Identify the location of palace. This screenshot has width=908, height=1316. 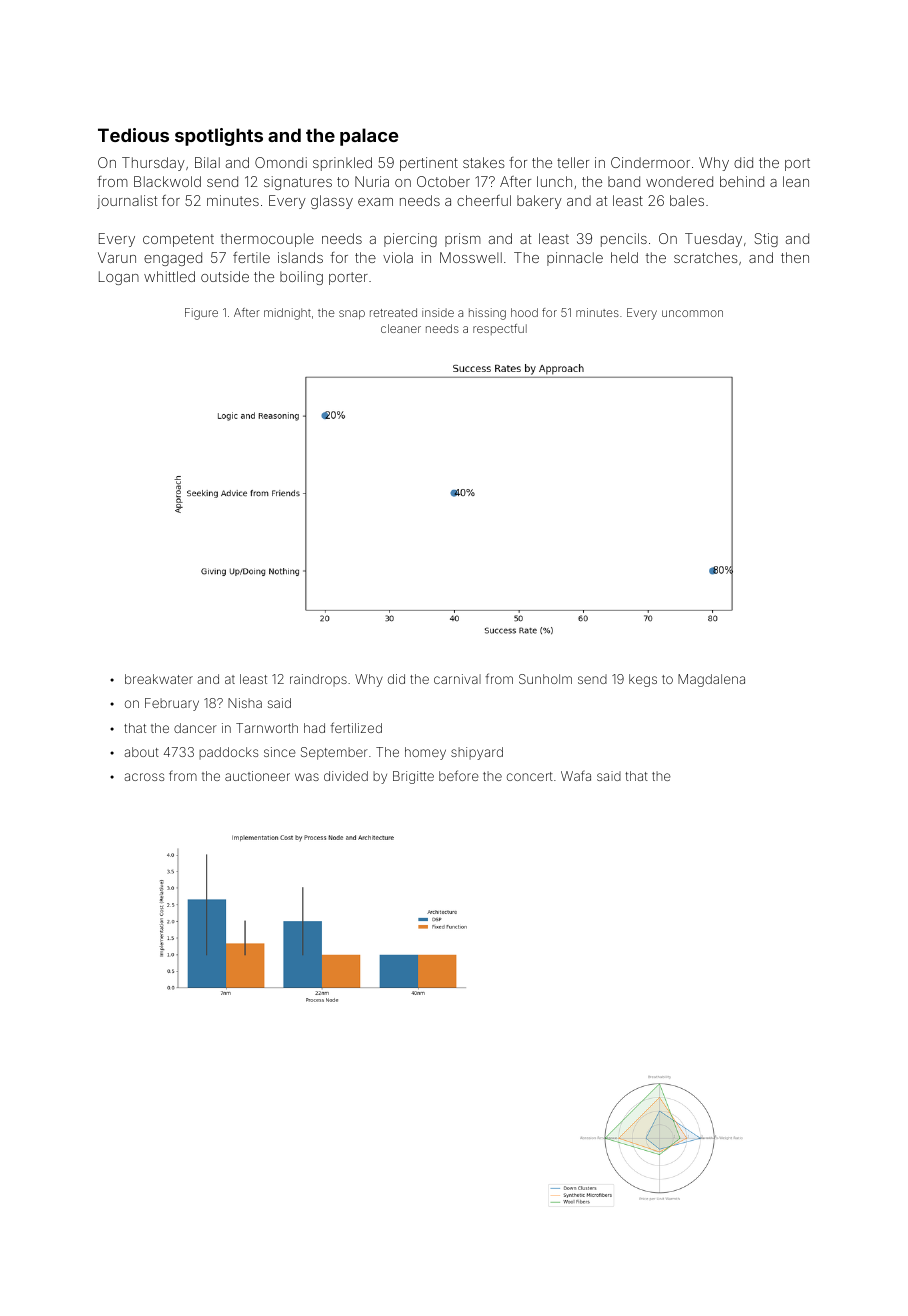
(369, 137).
